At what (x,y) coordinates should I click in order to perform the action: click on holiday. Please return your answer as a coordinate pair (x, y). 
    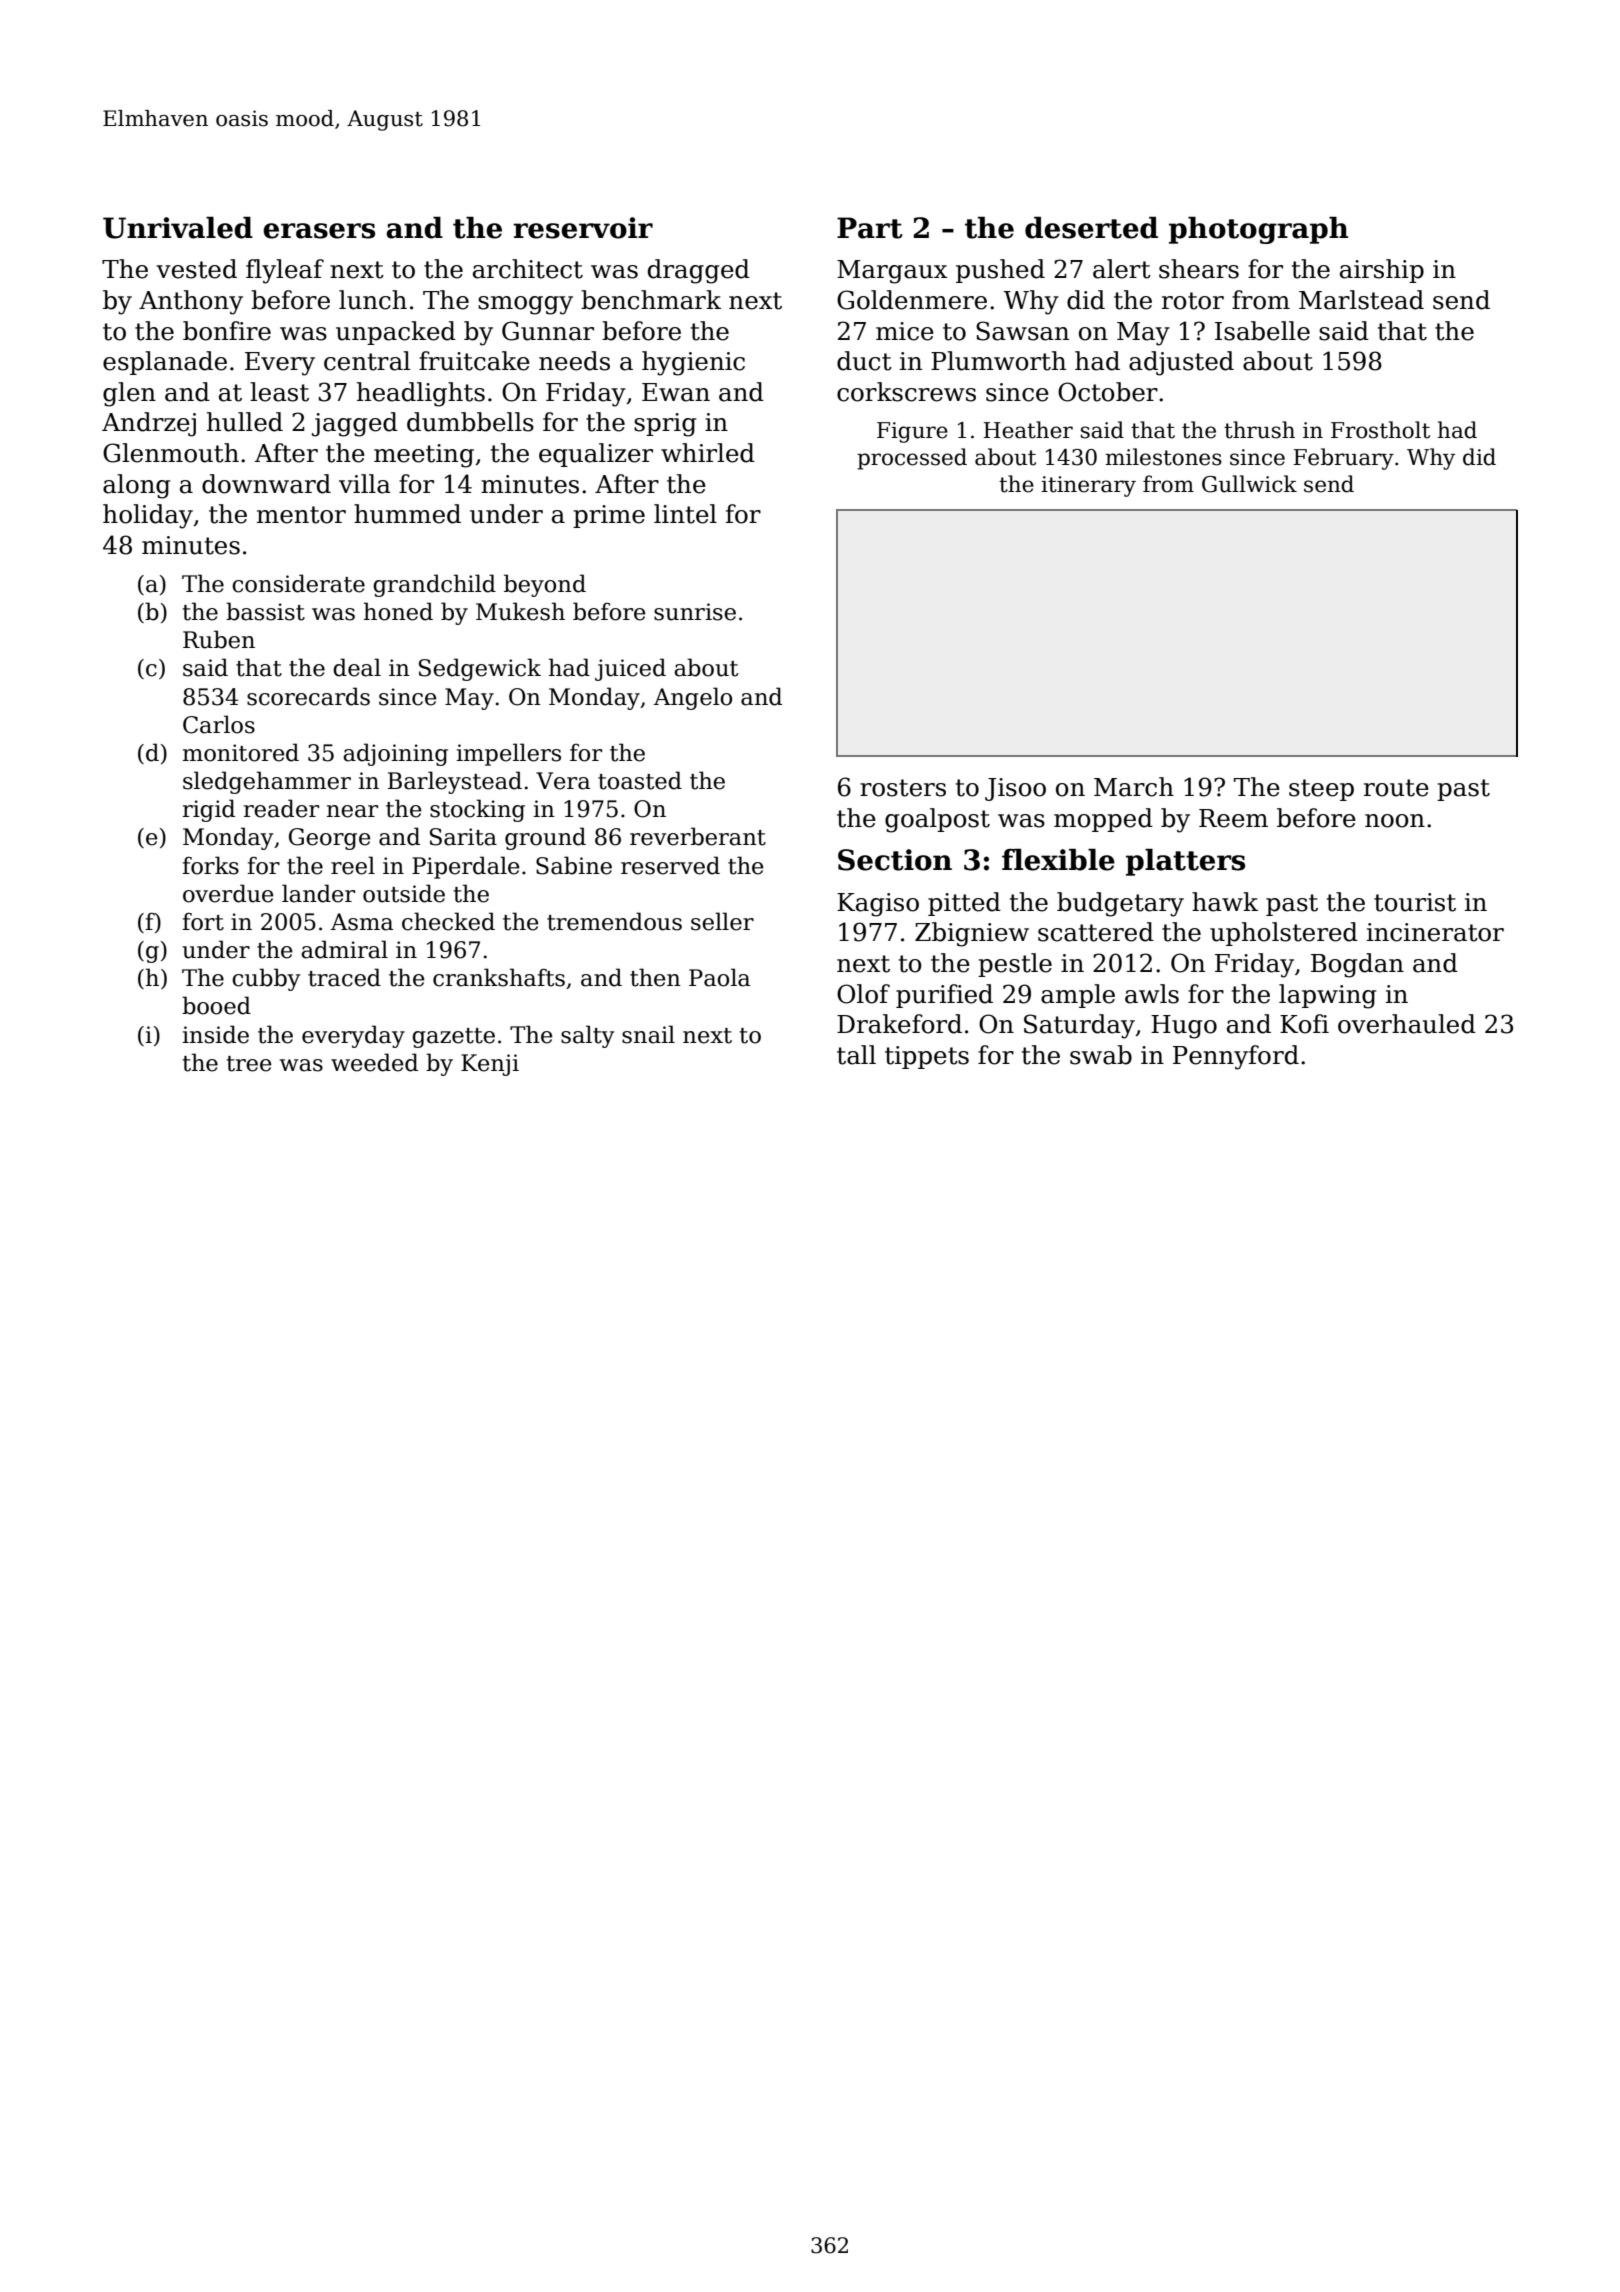
    Looking at the image, I should click on (148, 516).
